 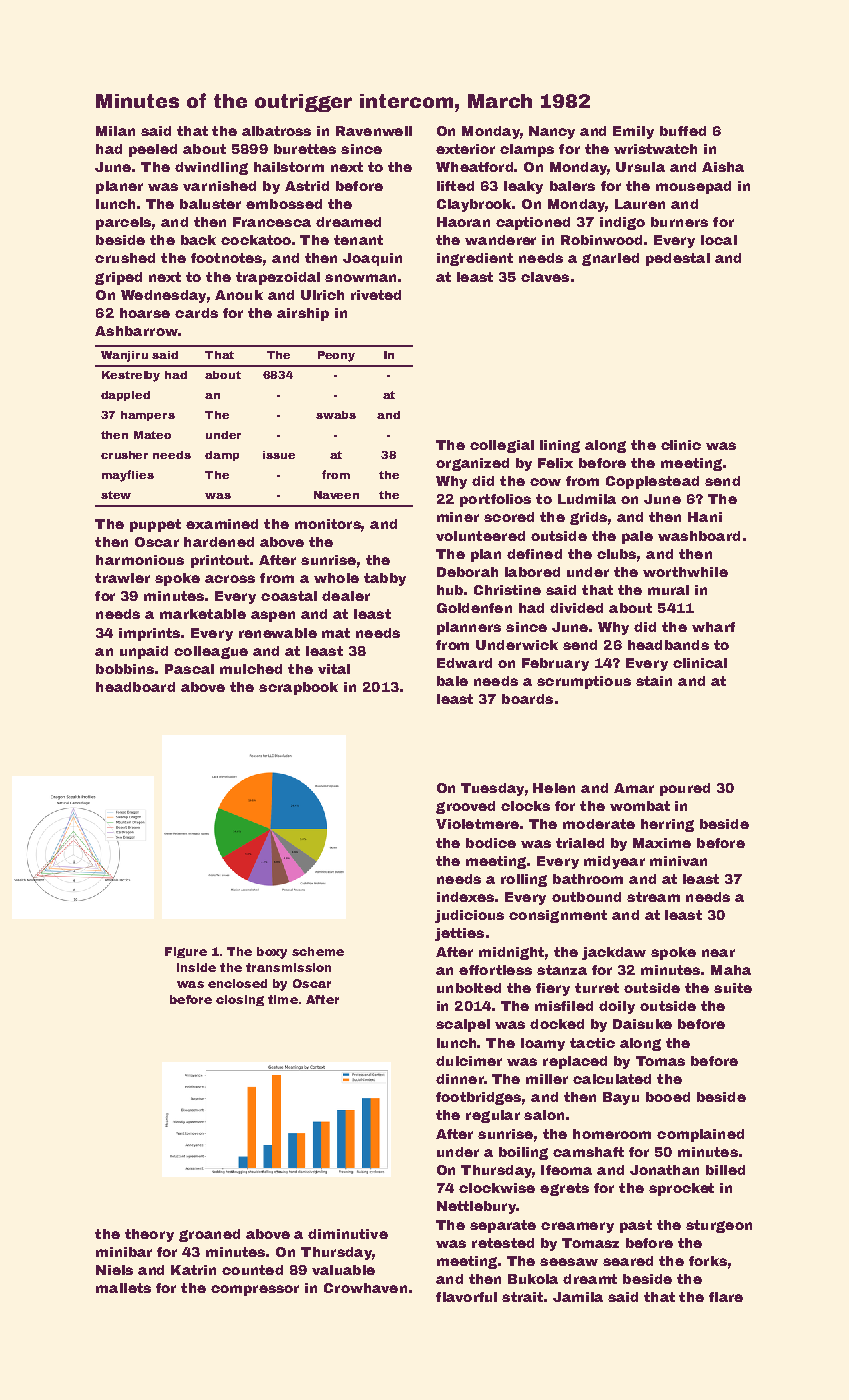 What do you see at coordinates (376, 295) in the screenshot?
I see `riveted` at bounding box center [376, 295].
